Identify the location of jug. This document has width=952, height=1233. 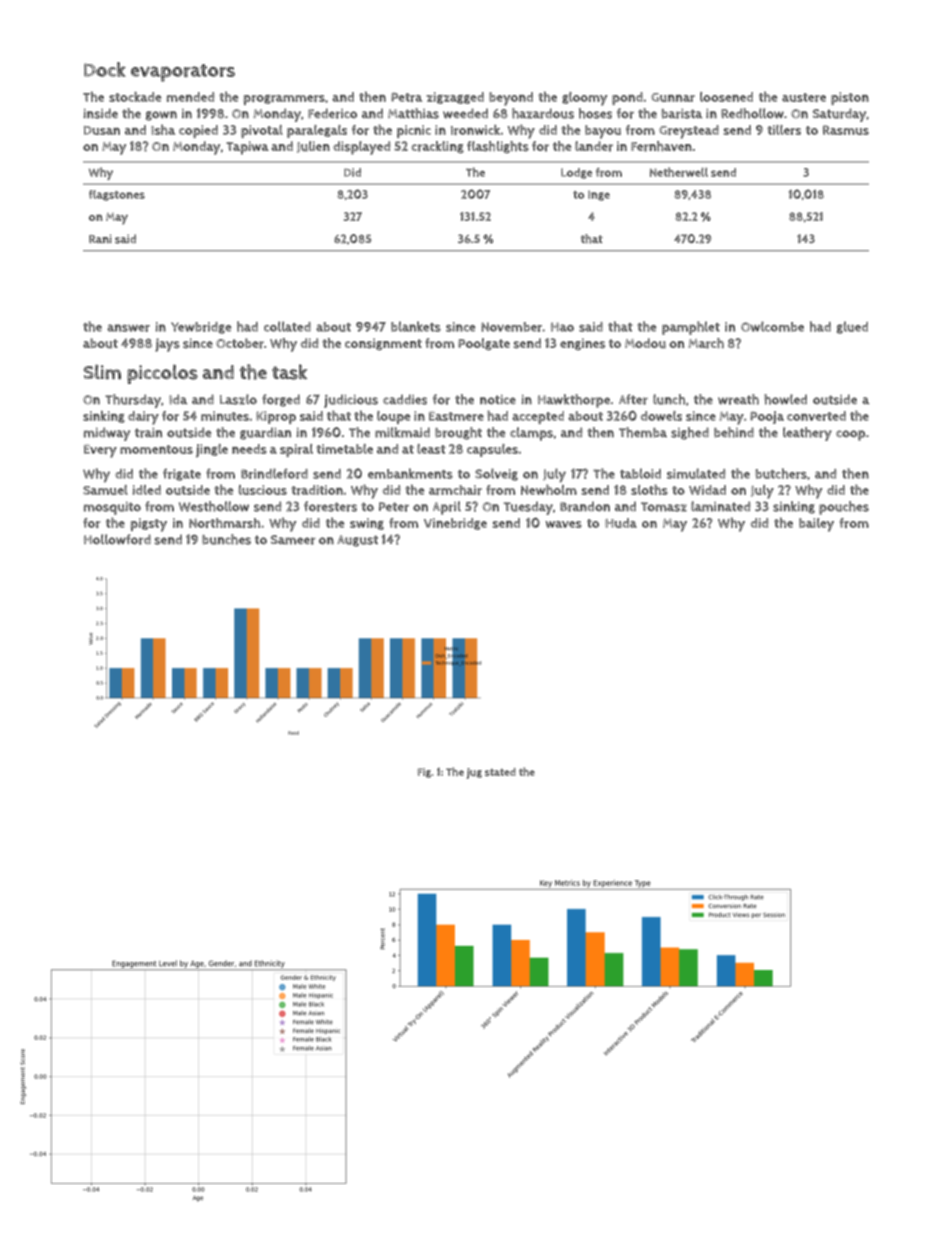
(474, 773).
